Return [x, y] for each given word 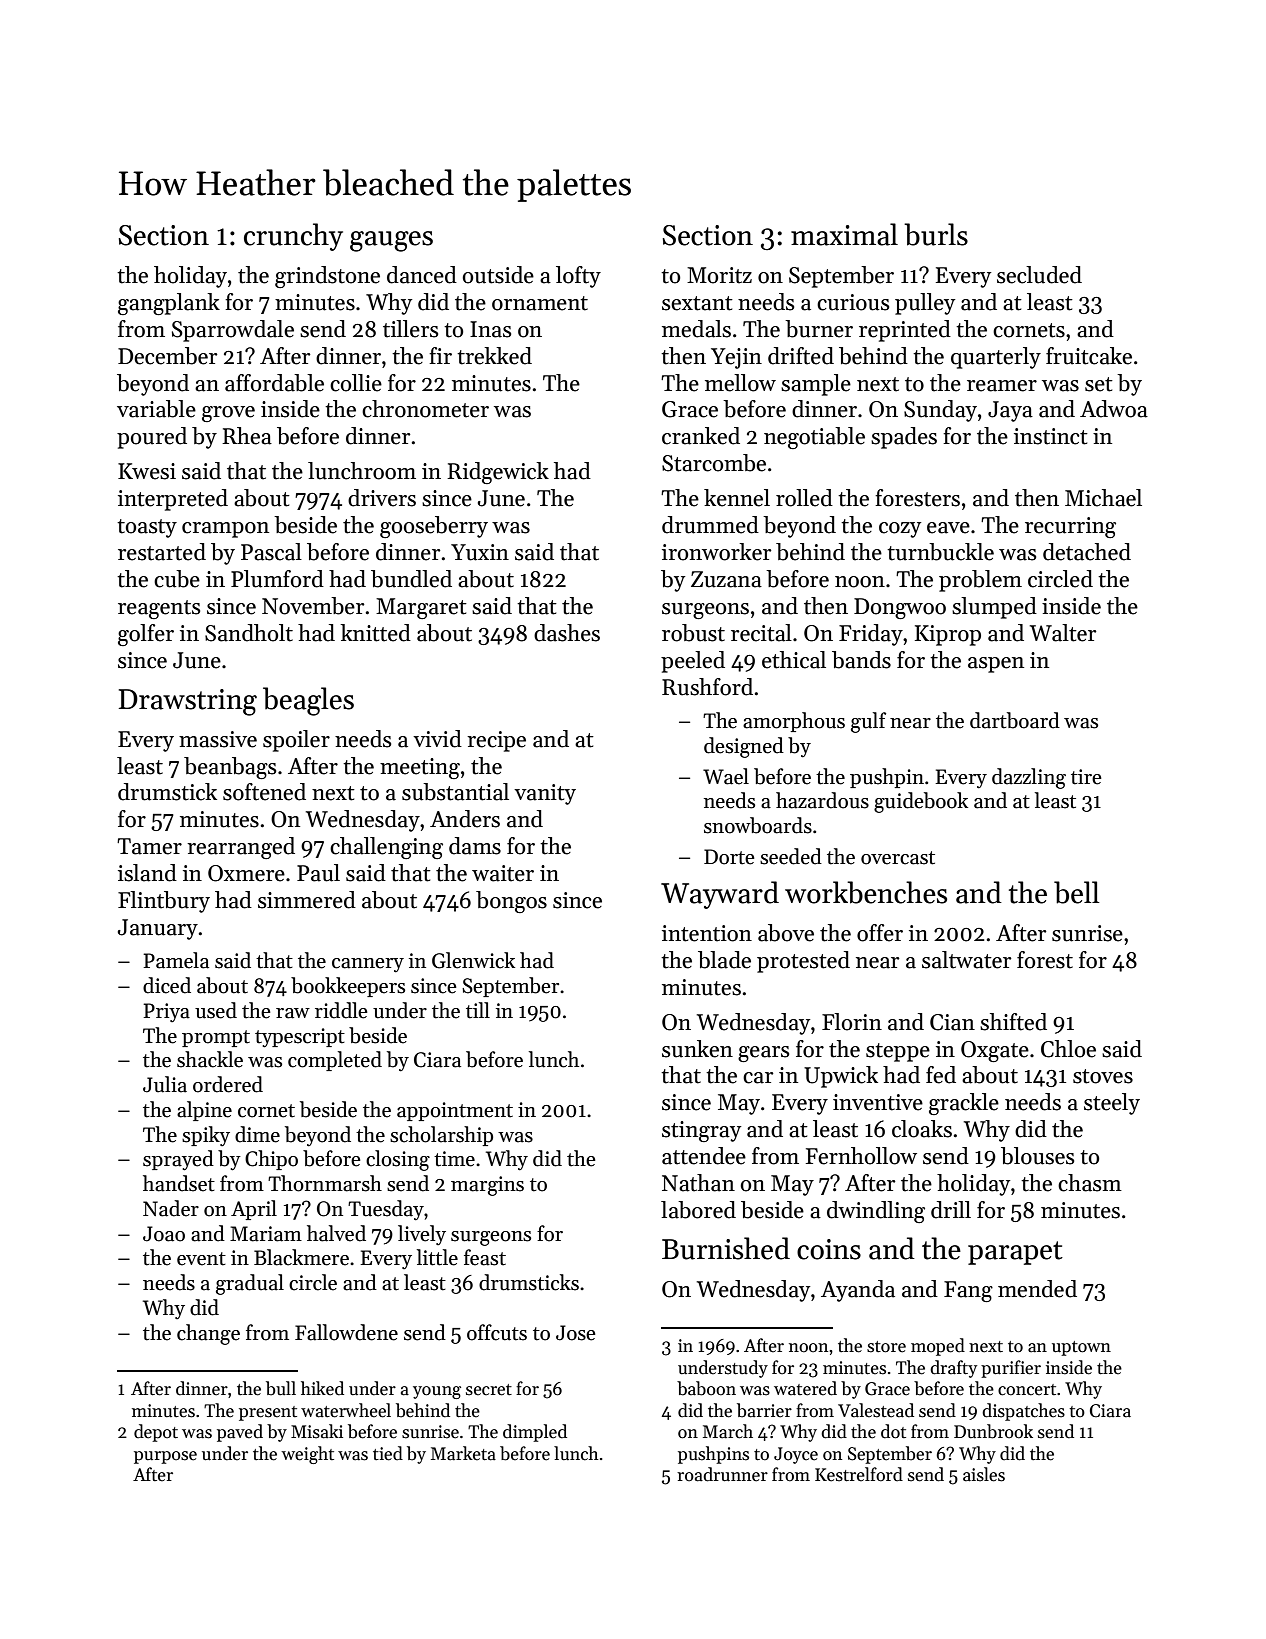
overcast [898, 858]
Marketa [463, 1453]
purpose [165, 1457]
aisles [984, 1474]
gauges [391, 241]
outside [498, 275]
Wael [726, 776]
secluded [1039, 275]
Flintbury [164, 902]
